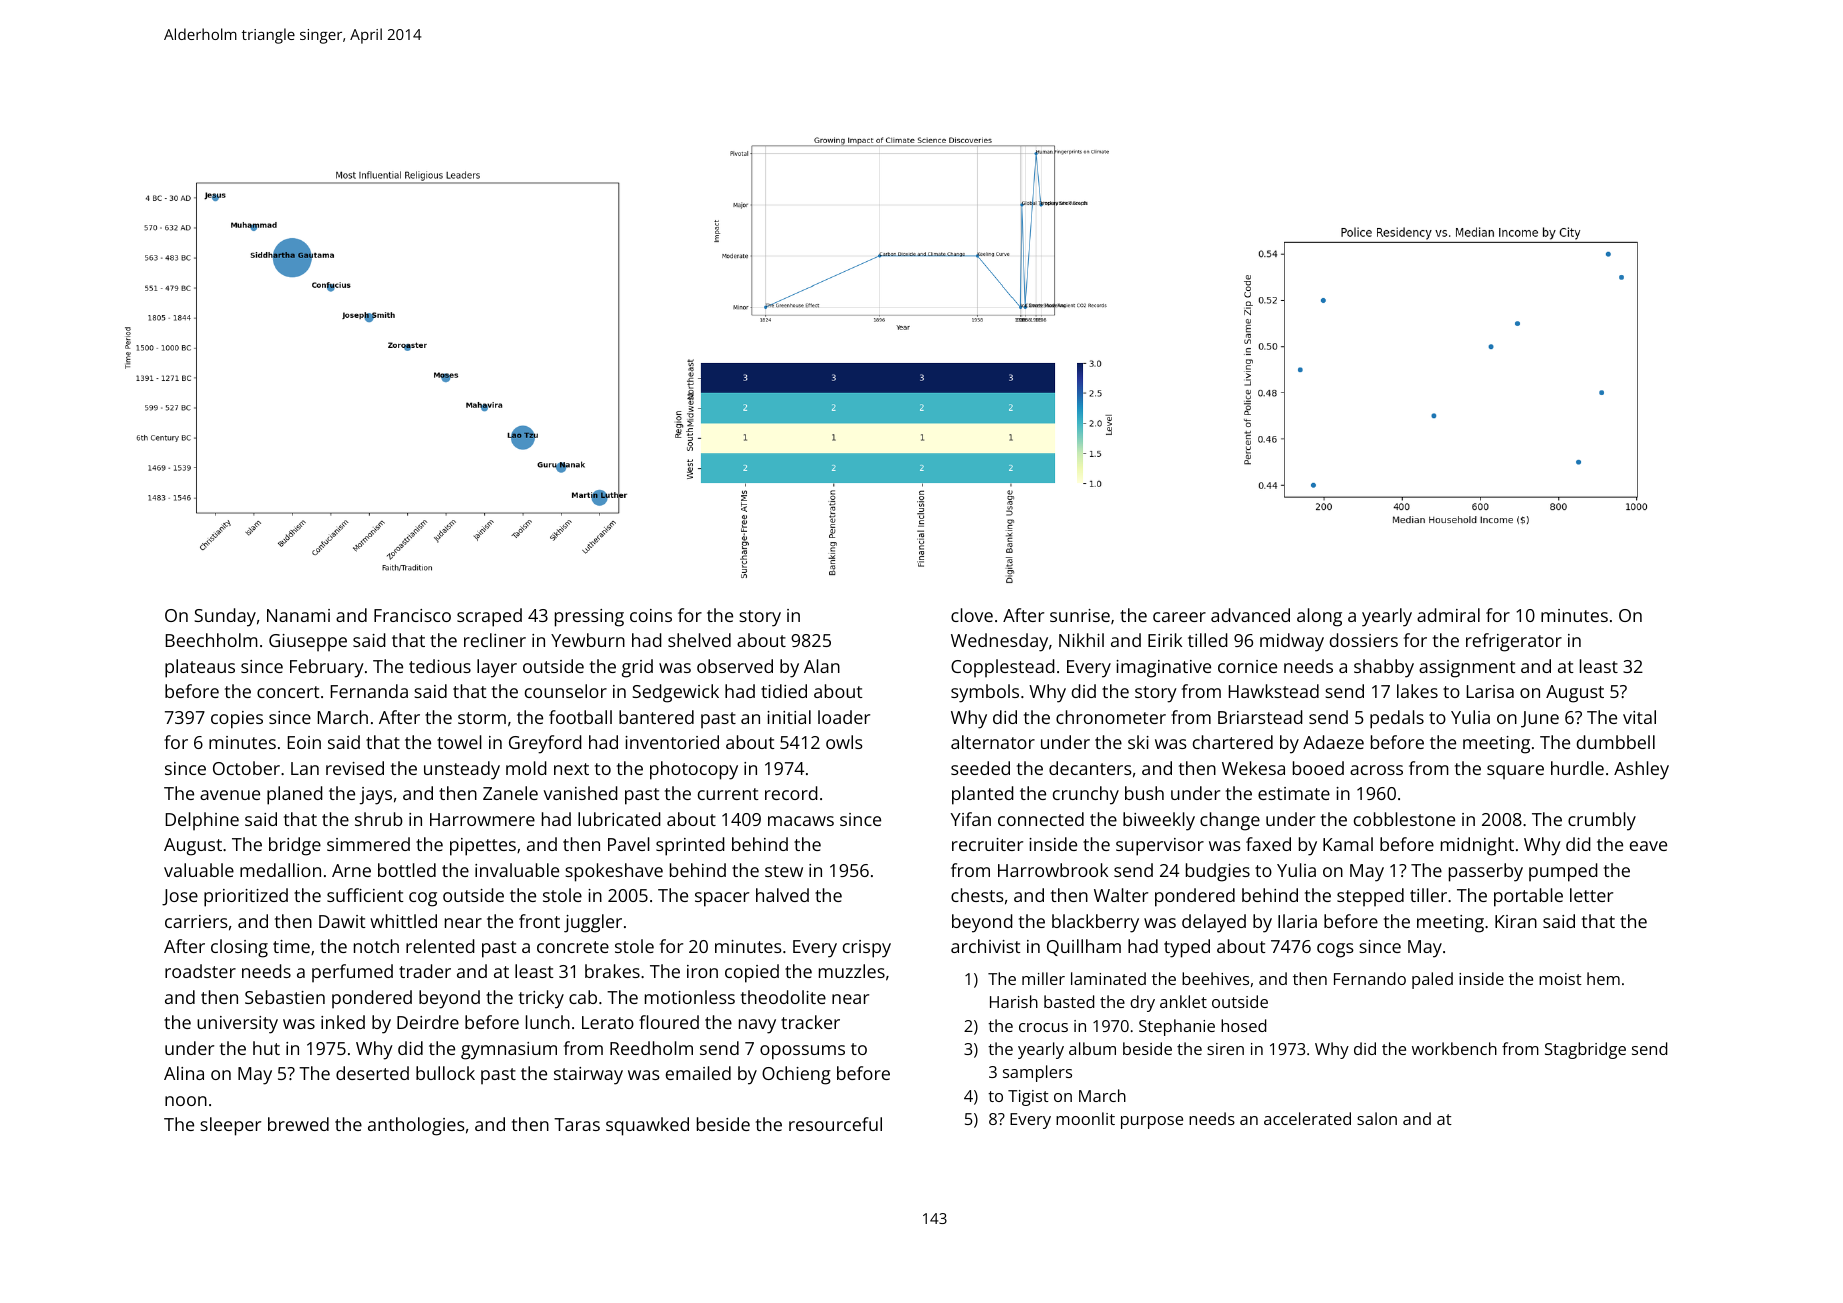 This page has width=1843, height=1303. I want to click on lunch, so click(548, 1022).
